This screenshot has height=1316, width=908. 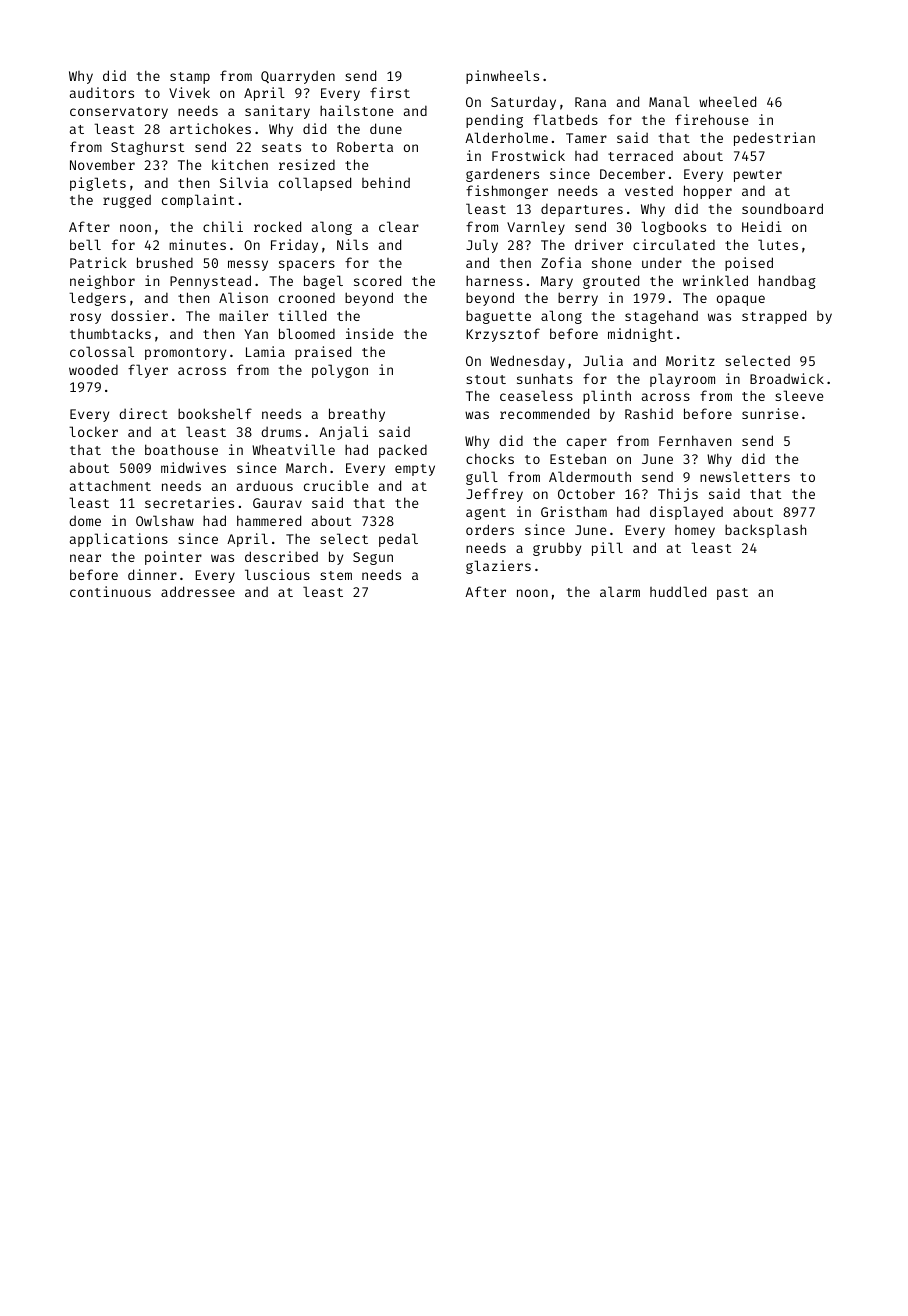 What do you see at coordinates (649, 413) in the screenshot?
I see `Rashid` at bounding box center [649, 413].
